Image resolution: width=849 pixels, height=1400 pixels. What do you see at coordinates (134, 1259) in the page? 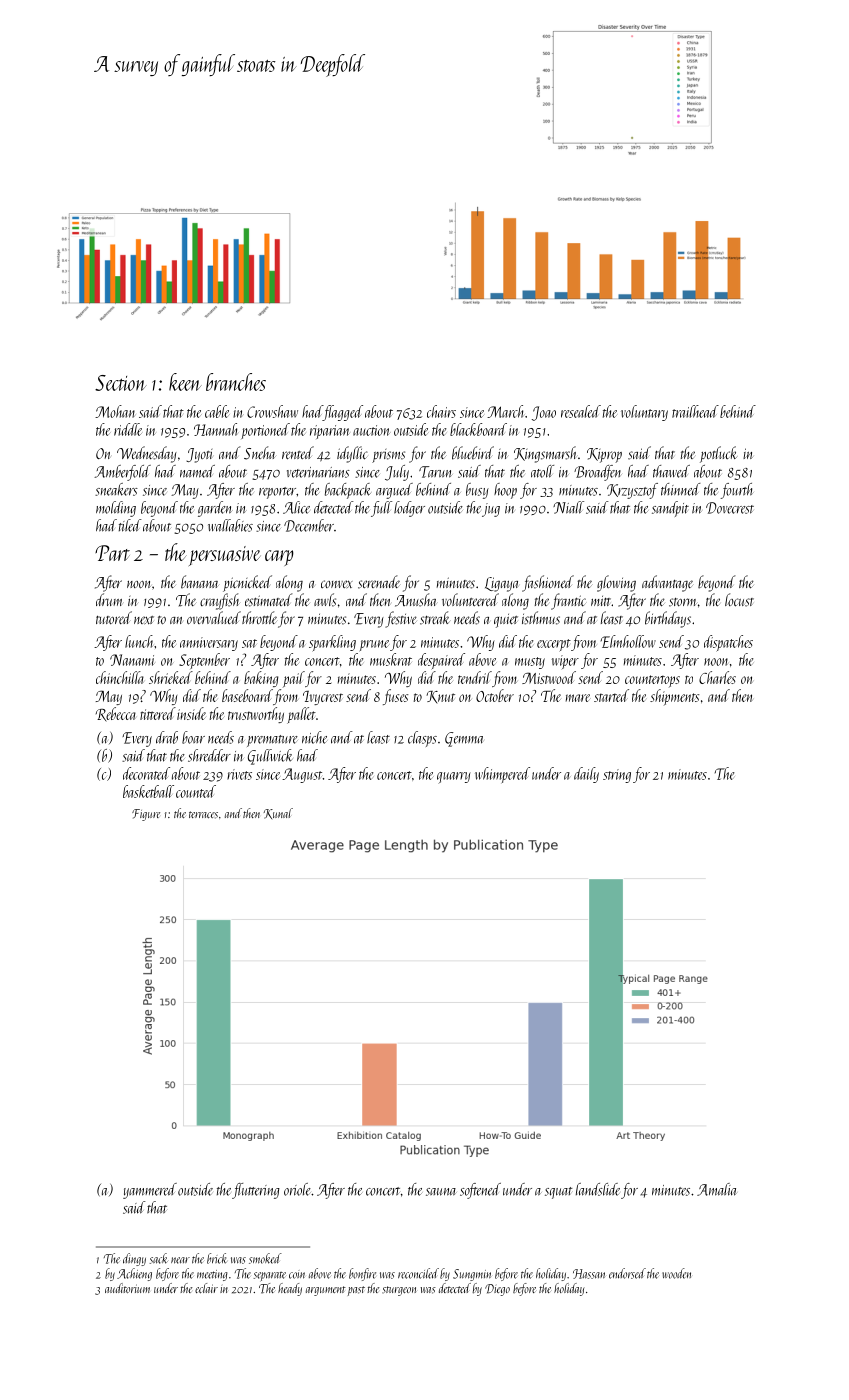
I see `dingy` at bounding box center [134, 1259].
